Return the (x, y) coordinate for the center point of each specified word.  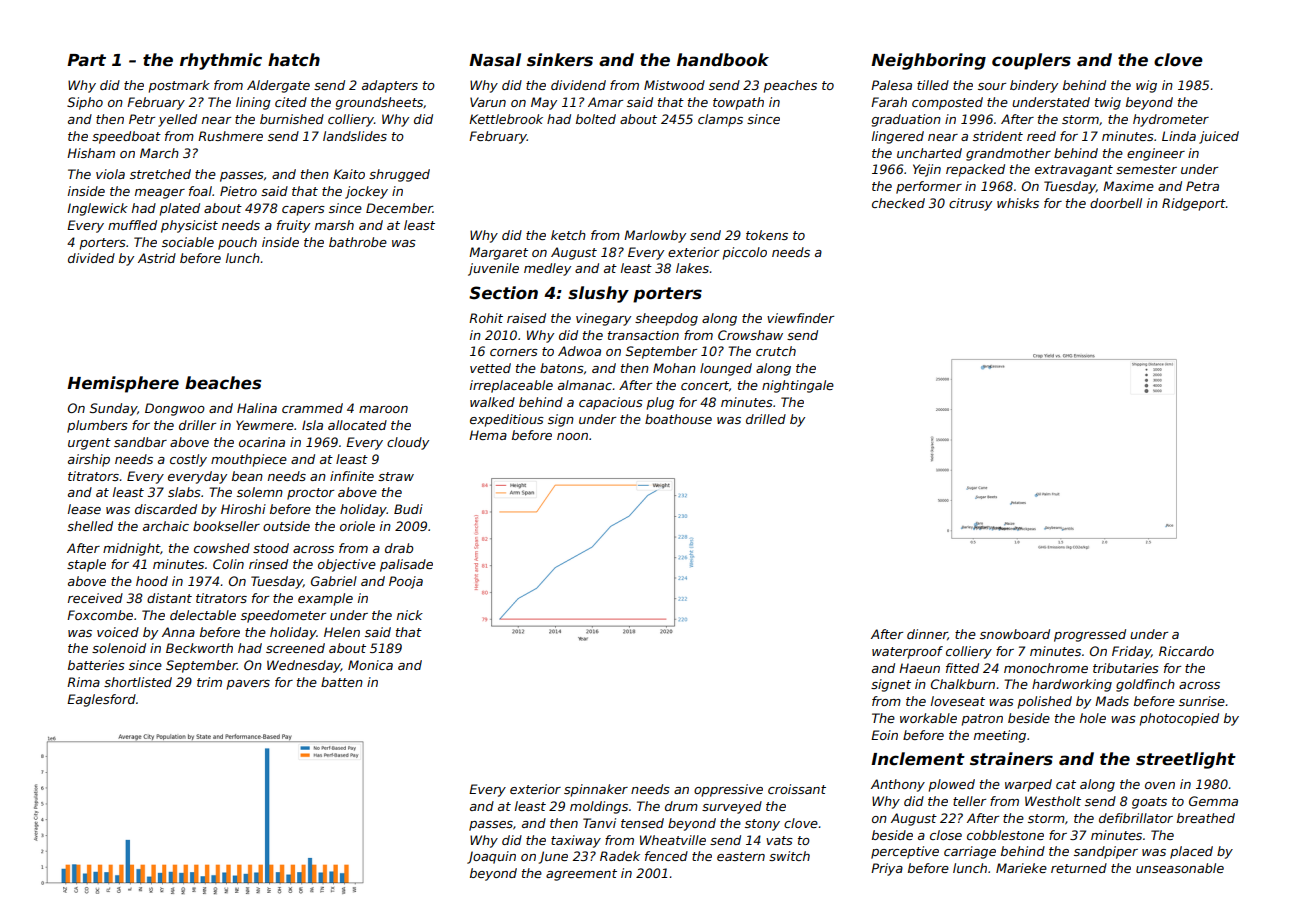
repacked (975, 170)
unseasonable (1180, 868)
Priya (887, 869)
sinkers (560, 60)
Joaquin (491, 857)
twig (1108, 103)
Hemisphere (123, 384)
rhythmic (221, 61)
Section (503, 293)
